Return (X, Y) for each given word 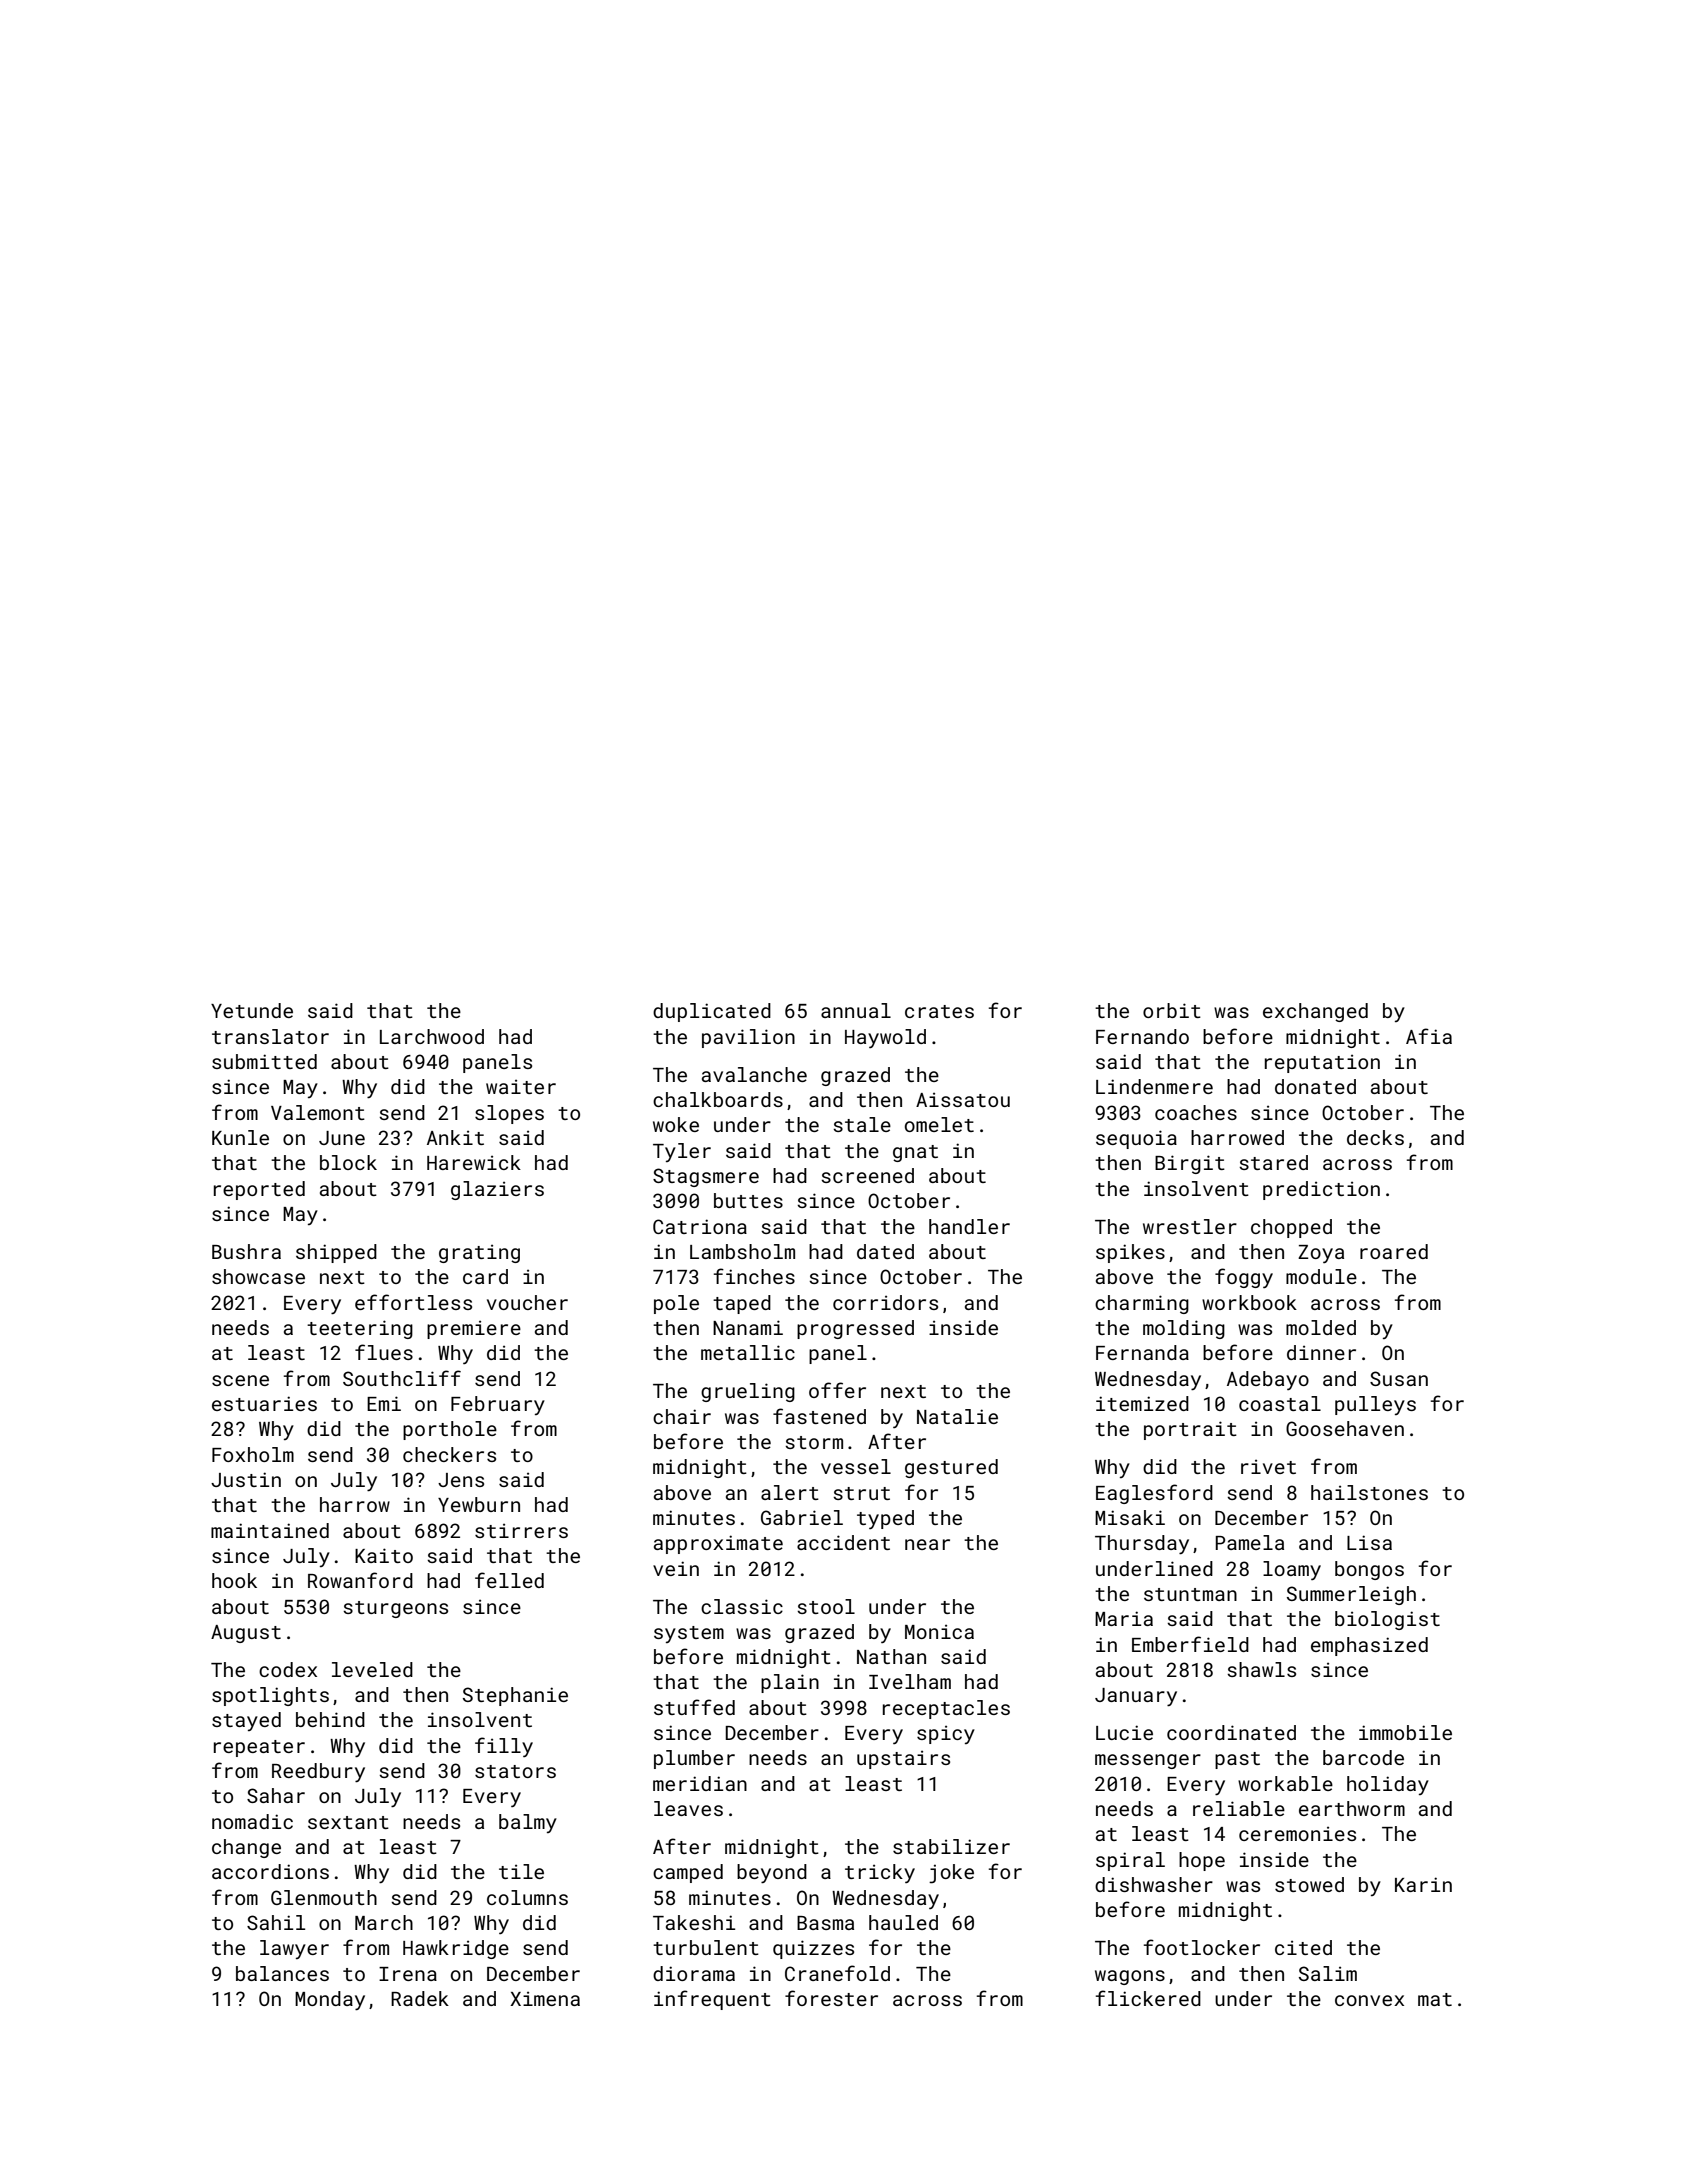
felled (509, 1580)
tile (521, 1871)
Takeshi (694, 1922)
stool (826, 1606)
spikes (1130, 1253)
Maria (1124, 1618)
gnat (915, 1153)
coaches (1196, 1112)
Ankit (455, 1137)
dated (885, 1251)
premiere (474, 1330)
